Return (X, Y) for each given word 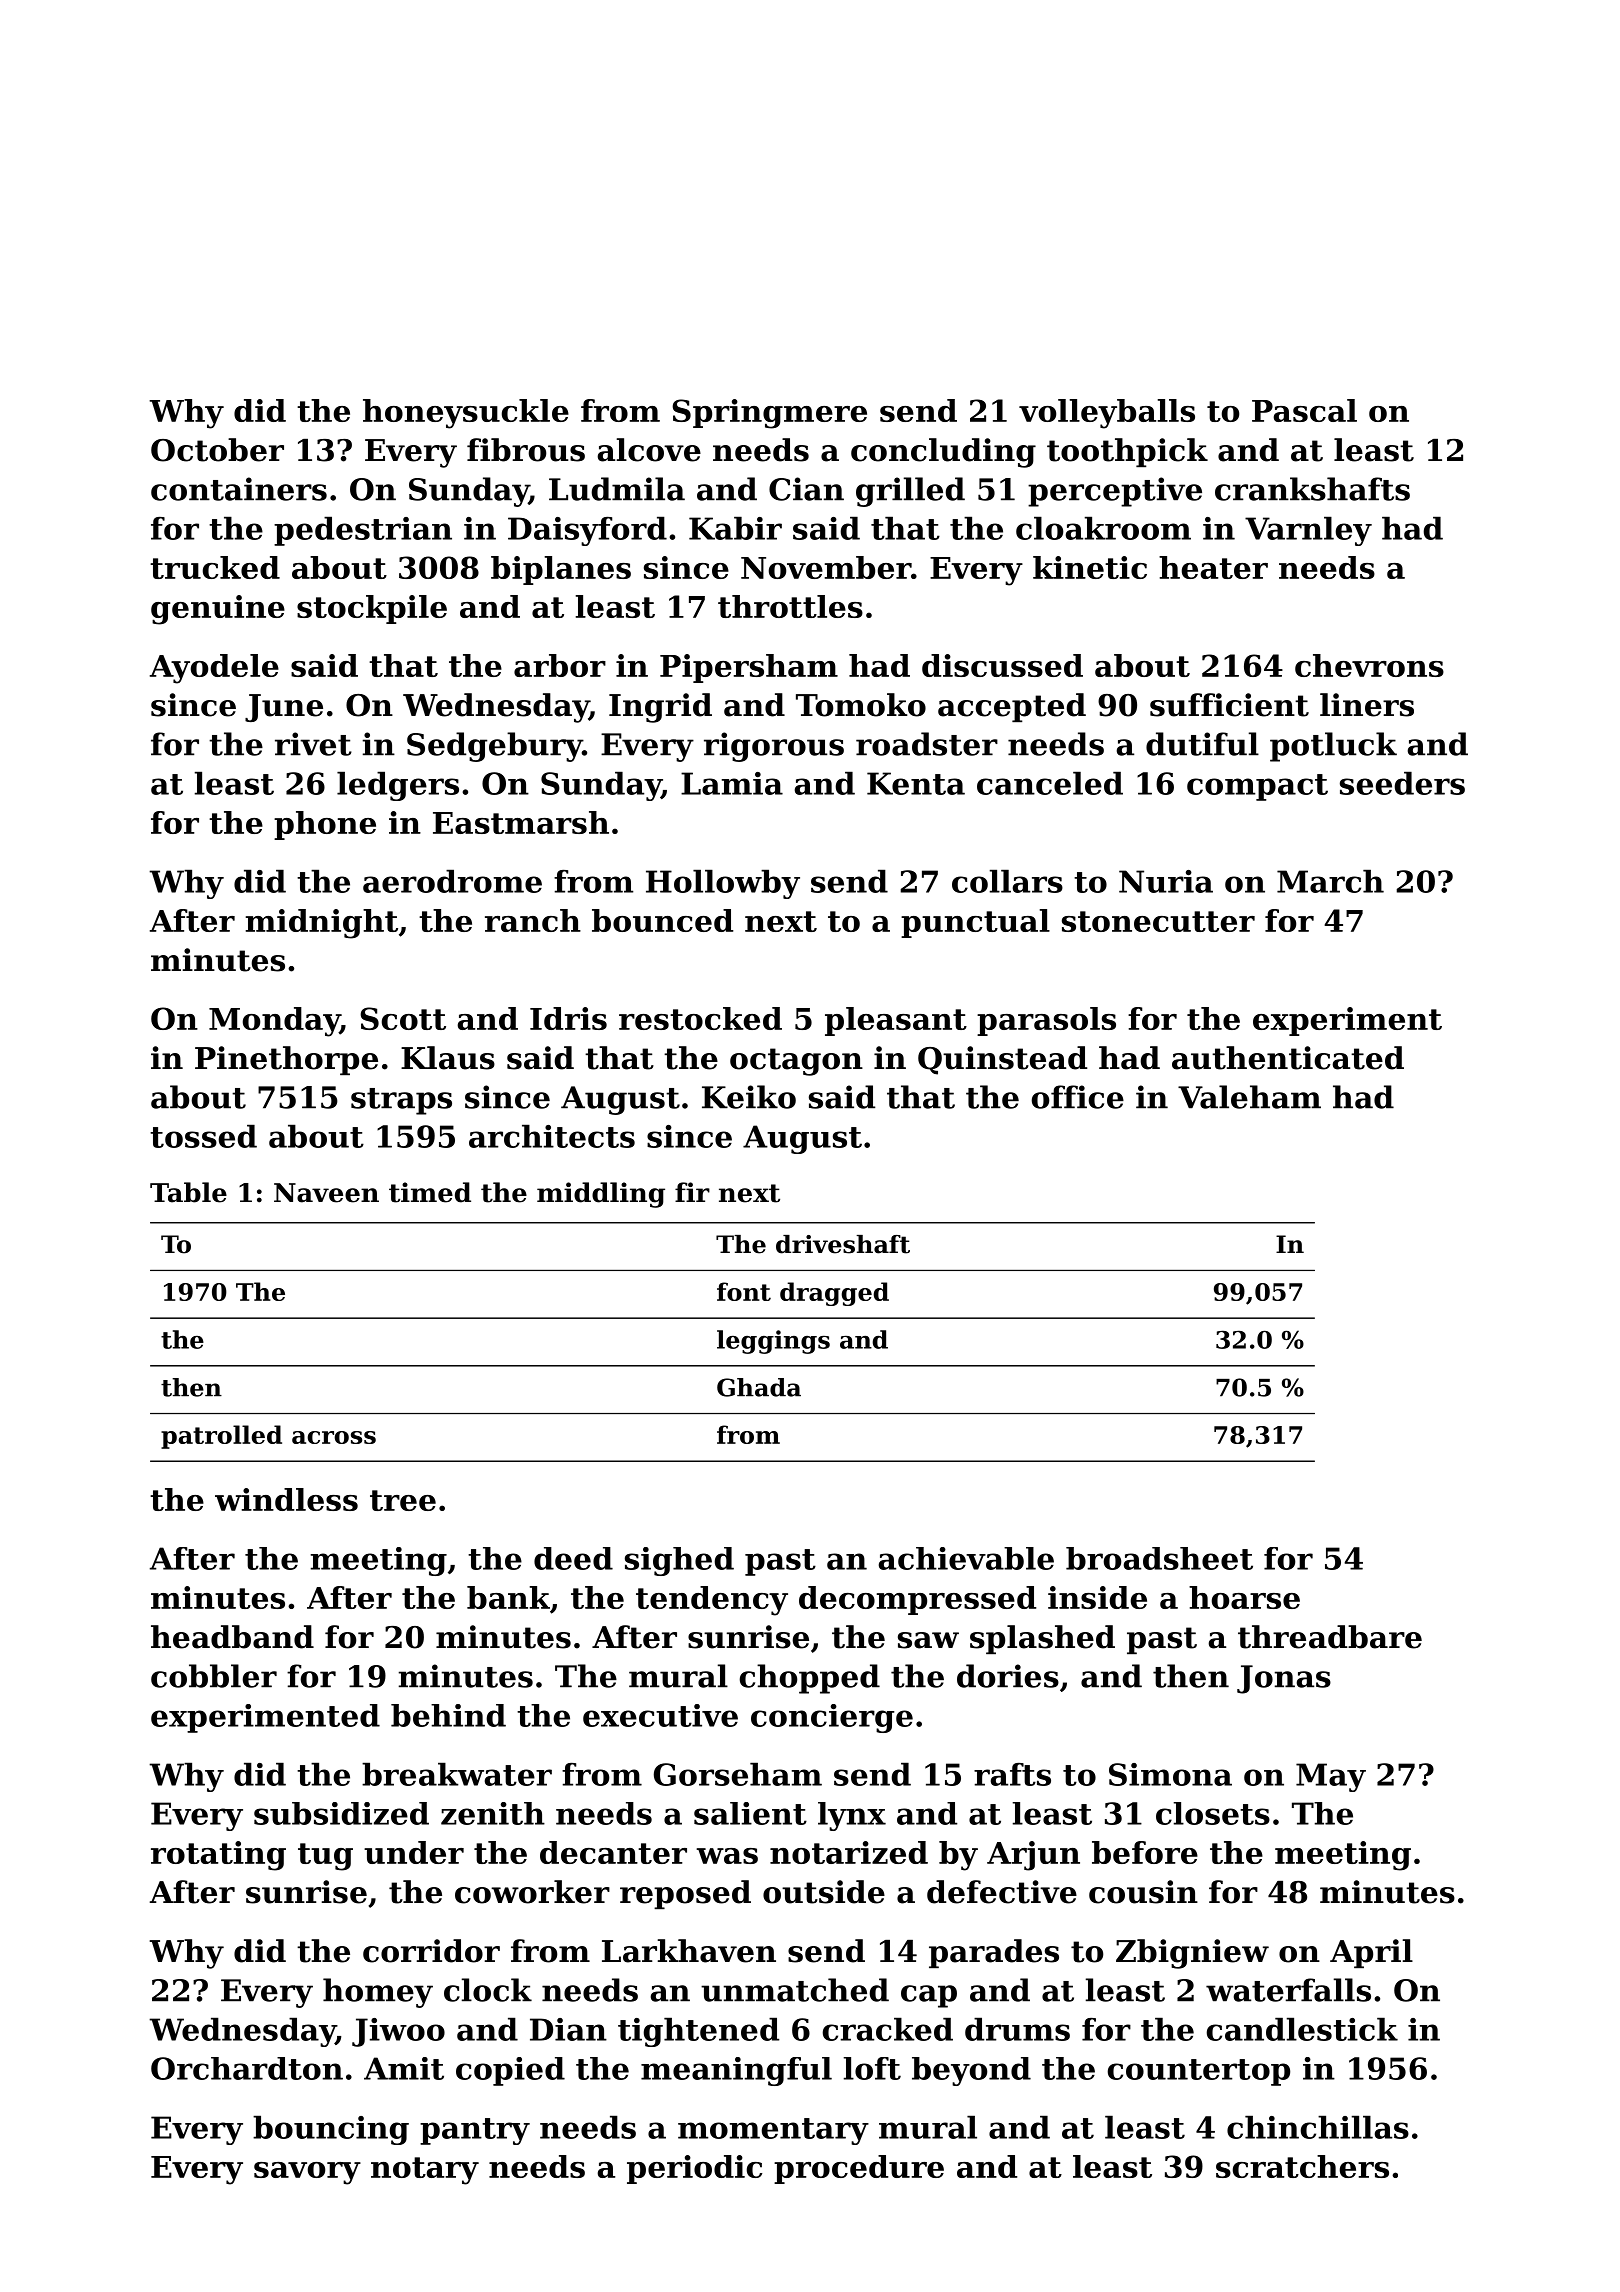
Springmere (769, 414)
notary (425, 2171)
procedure (859, 2169)
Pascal (1304, 410)
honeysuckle (466, 414)
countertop (1199, 2072)
